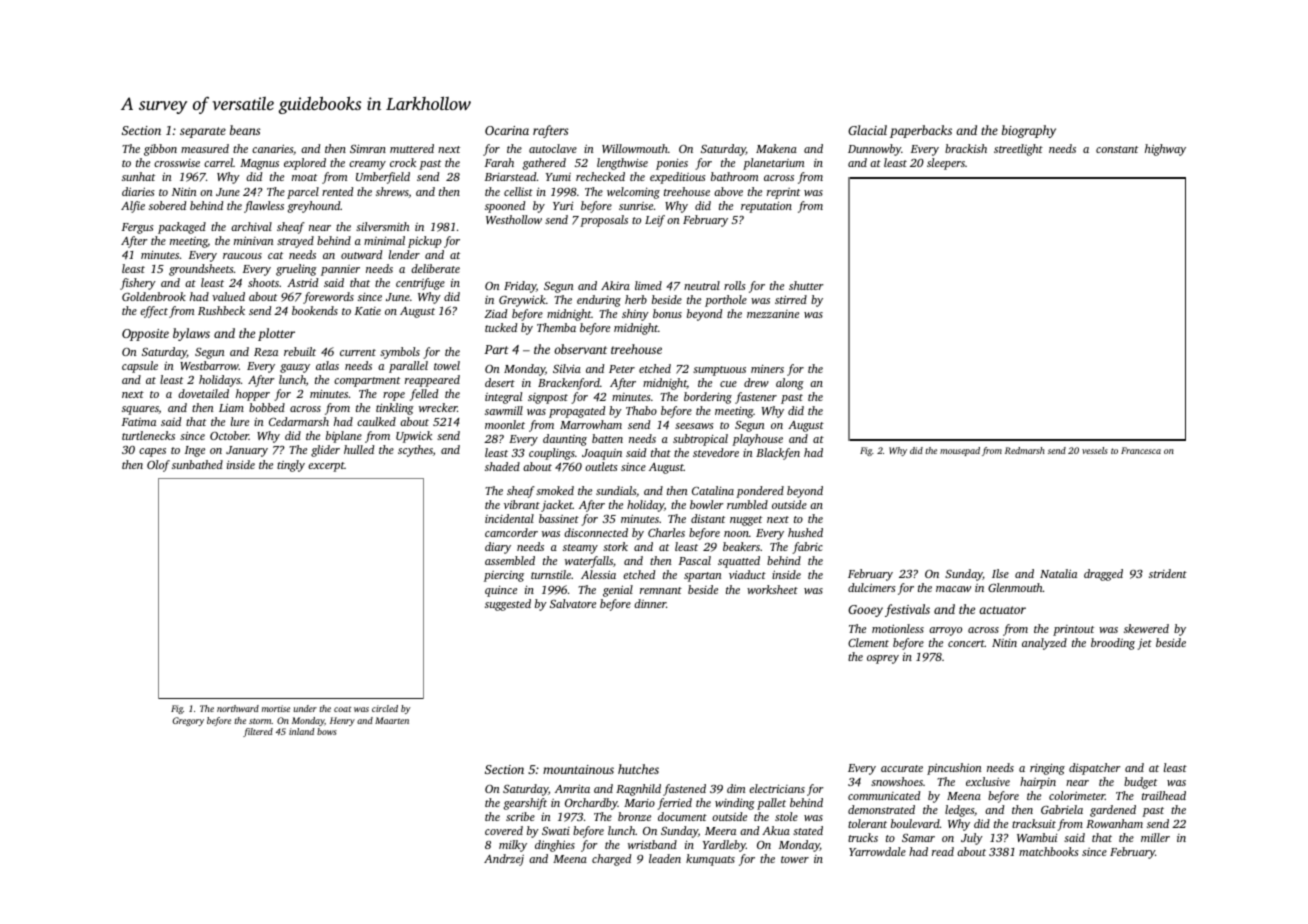 Image resolution: width=1308 pixels, height=924 pixels. I want to click on beans, so click(245, 130).
